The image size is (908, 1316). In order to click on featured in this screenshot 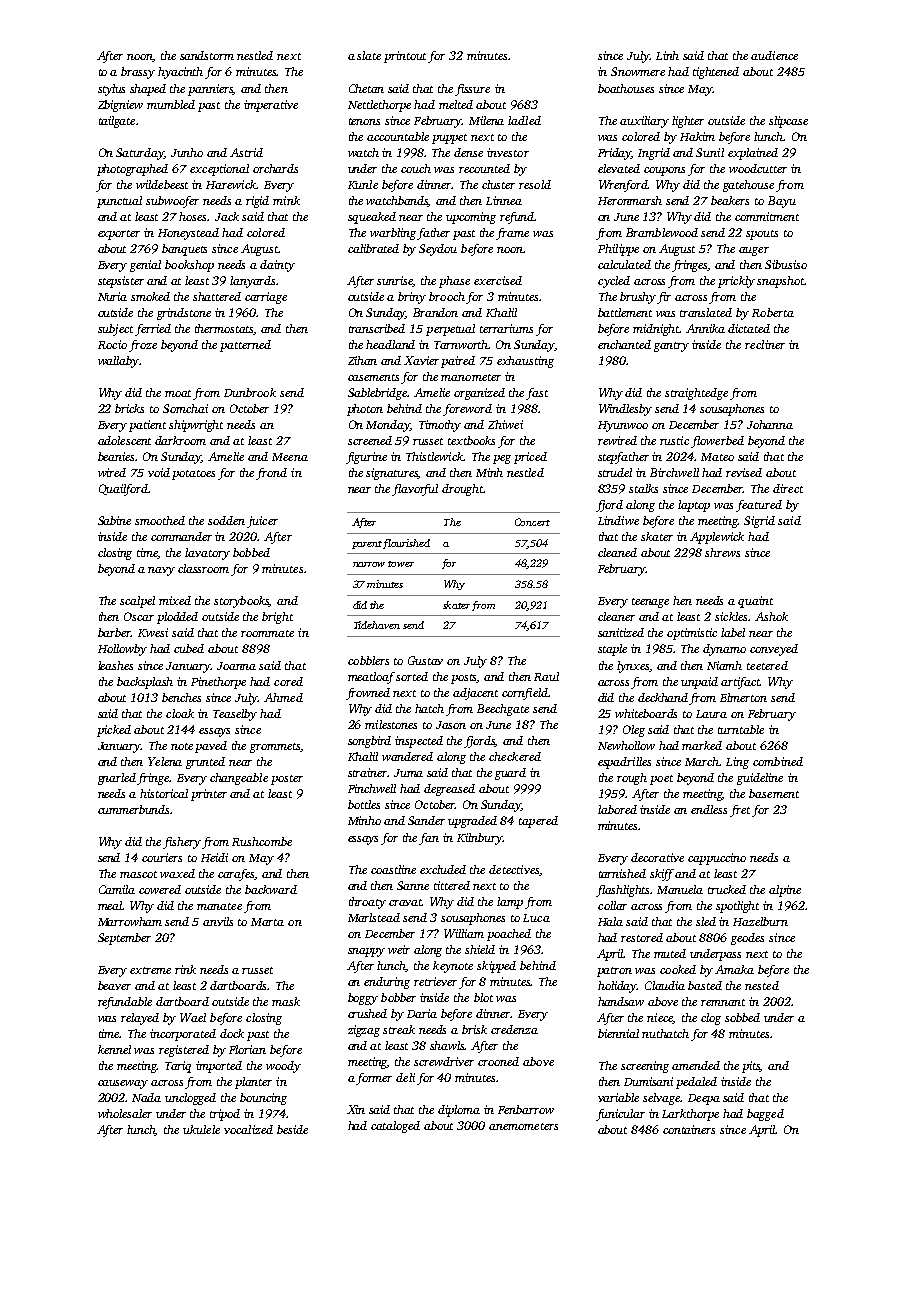, I will do `click(759, 506)`.
